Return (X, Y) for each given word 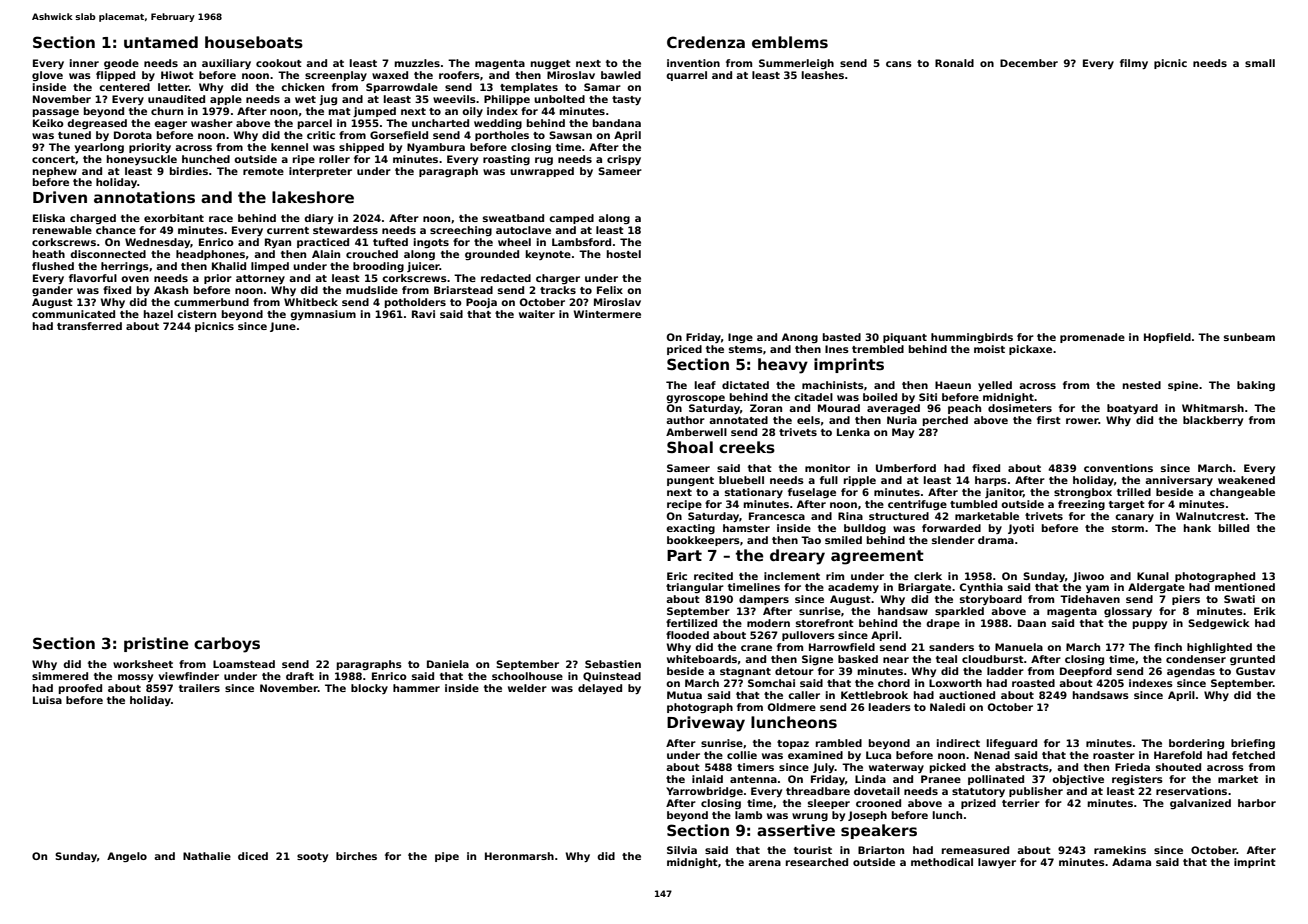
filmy (1134, 64)
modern (768, 623)
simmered (60, 676)
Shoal (690, 447)
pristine (156, 644)
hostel (624, 254)
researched (817, 862)
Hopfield (1167, 338)
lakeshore (313, 197)
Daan (1032, 623)
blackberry (1213, 421)
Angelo (127, 857)
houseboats (254, 42)
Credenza (706, 42)
